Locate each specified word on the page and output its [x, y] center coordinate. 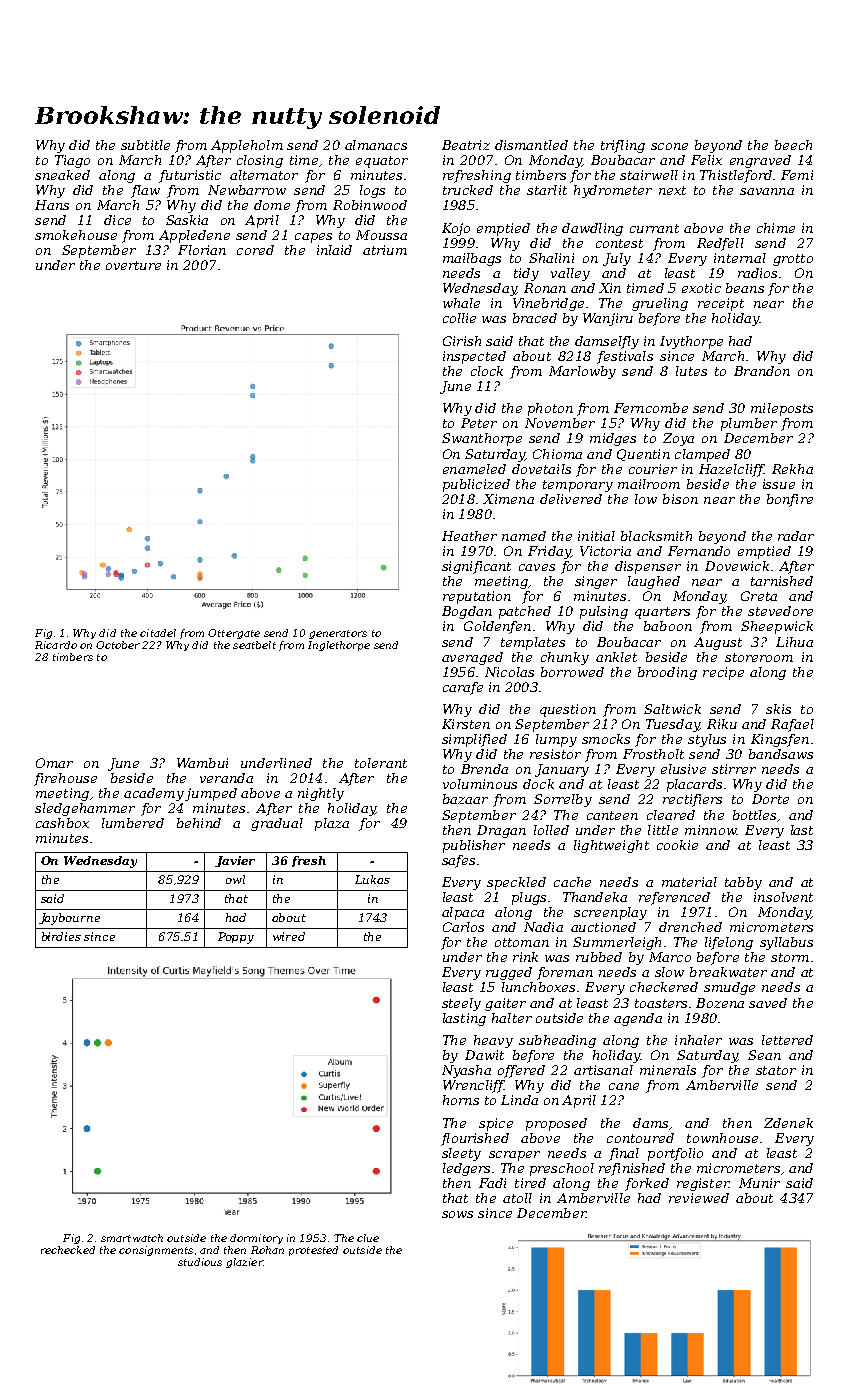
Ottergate [234, 634]
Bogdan [467, 612]
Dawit [484, 1055]
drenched [690, 927]
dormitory [256, 1239]
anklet [616, 657]
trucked [468, 190]
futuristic [190, 176]
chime [776, 228]
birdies [61, 936]
